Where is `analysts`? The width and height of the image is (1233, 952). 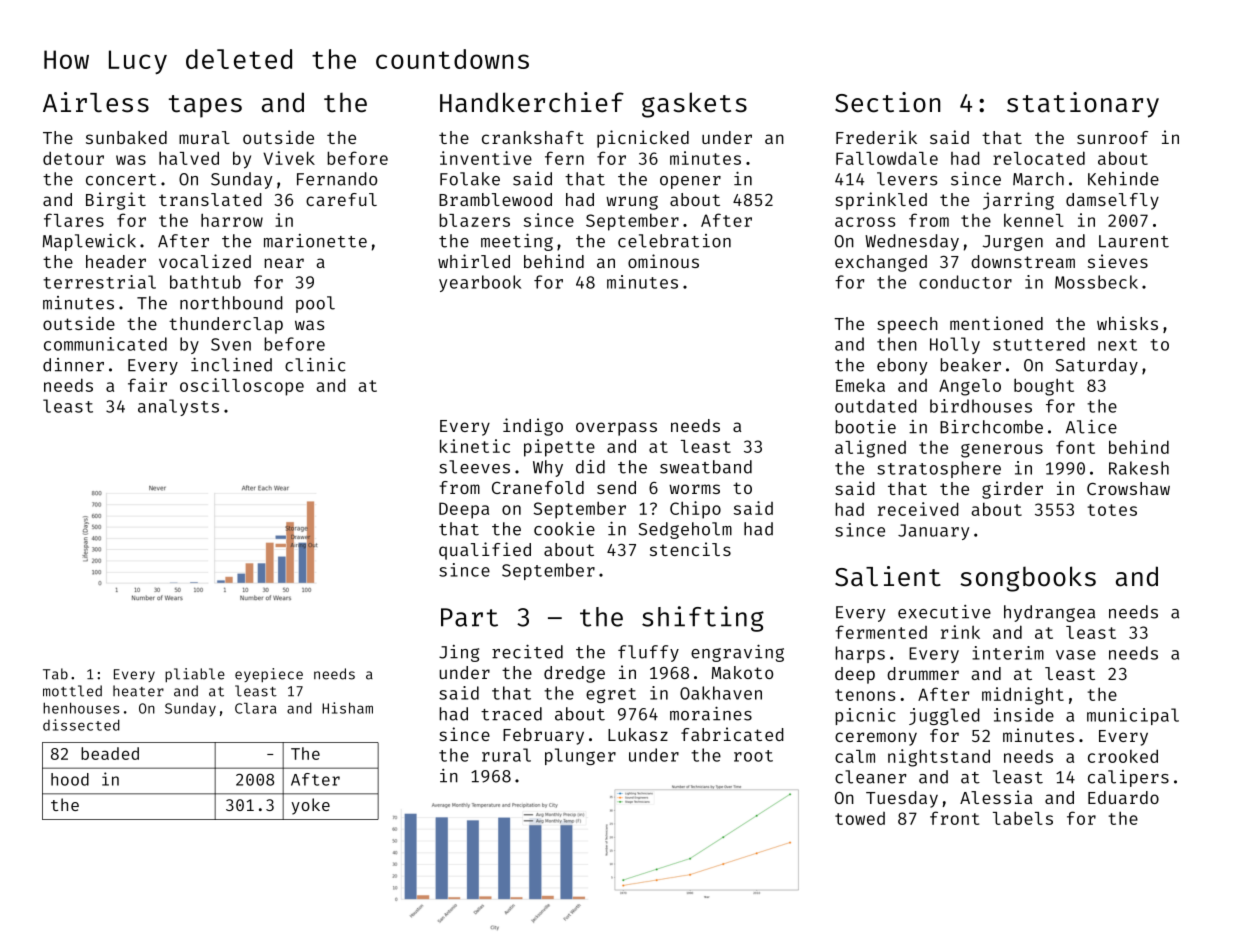
analysts is located at coordinates (178, 407).
